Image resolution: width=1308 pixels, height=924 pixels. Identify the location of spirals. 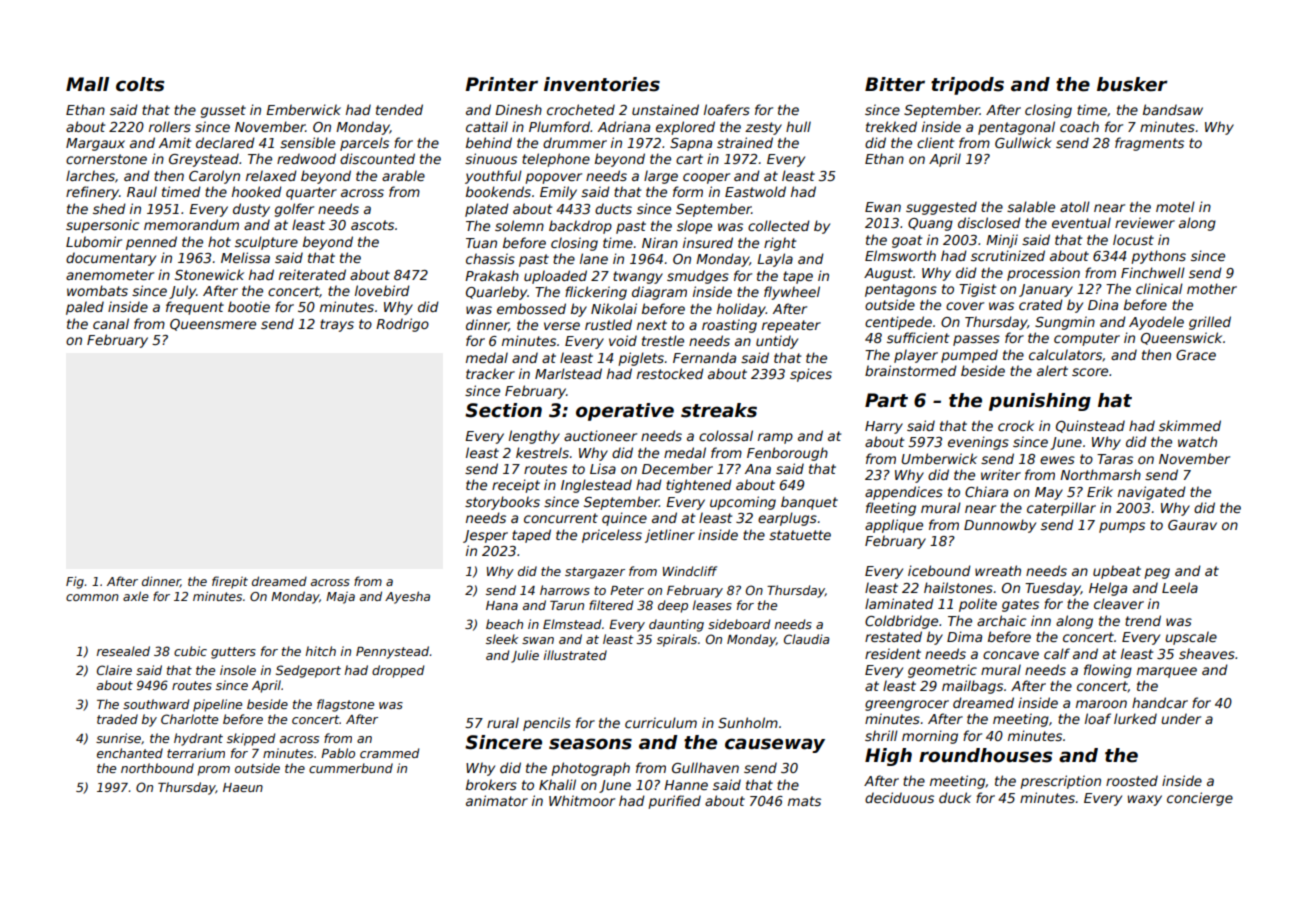
(677, 640).
